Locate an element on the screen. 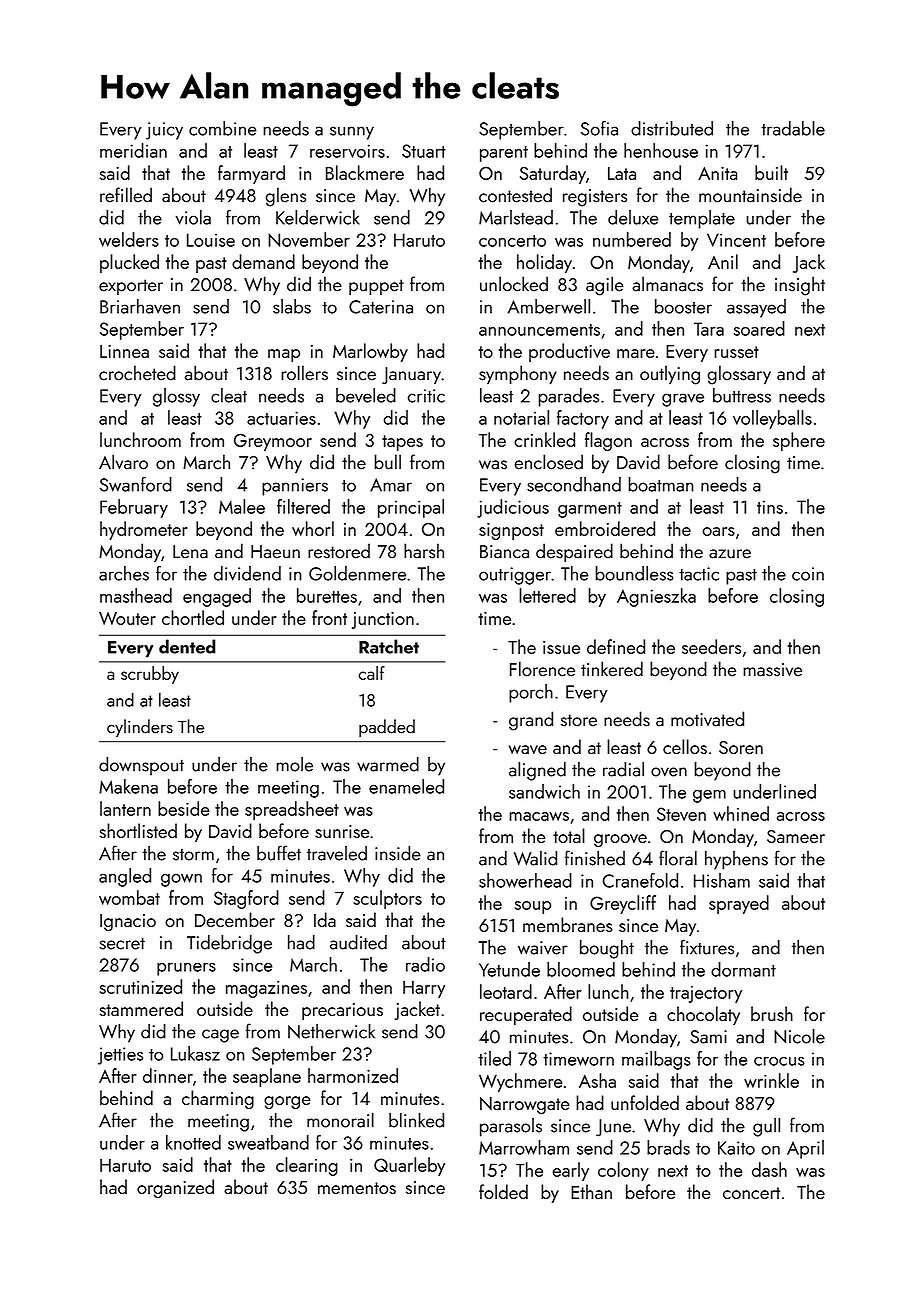 The height and width of the screenshot is (1314, 924). massive is located at coordinates (772, 670).
